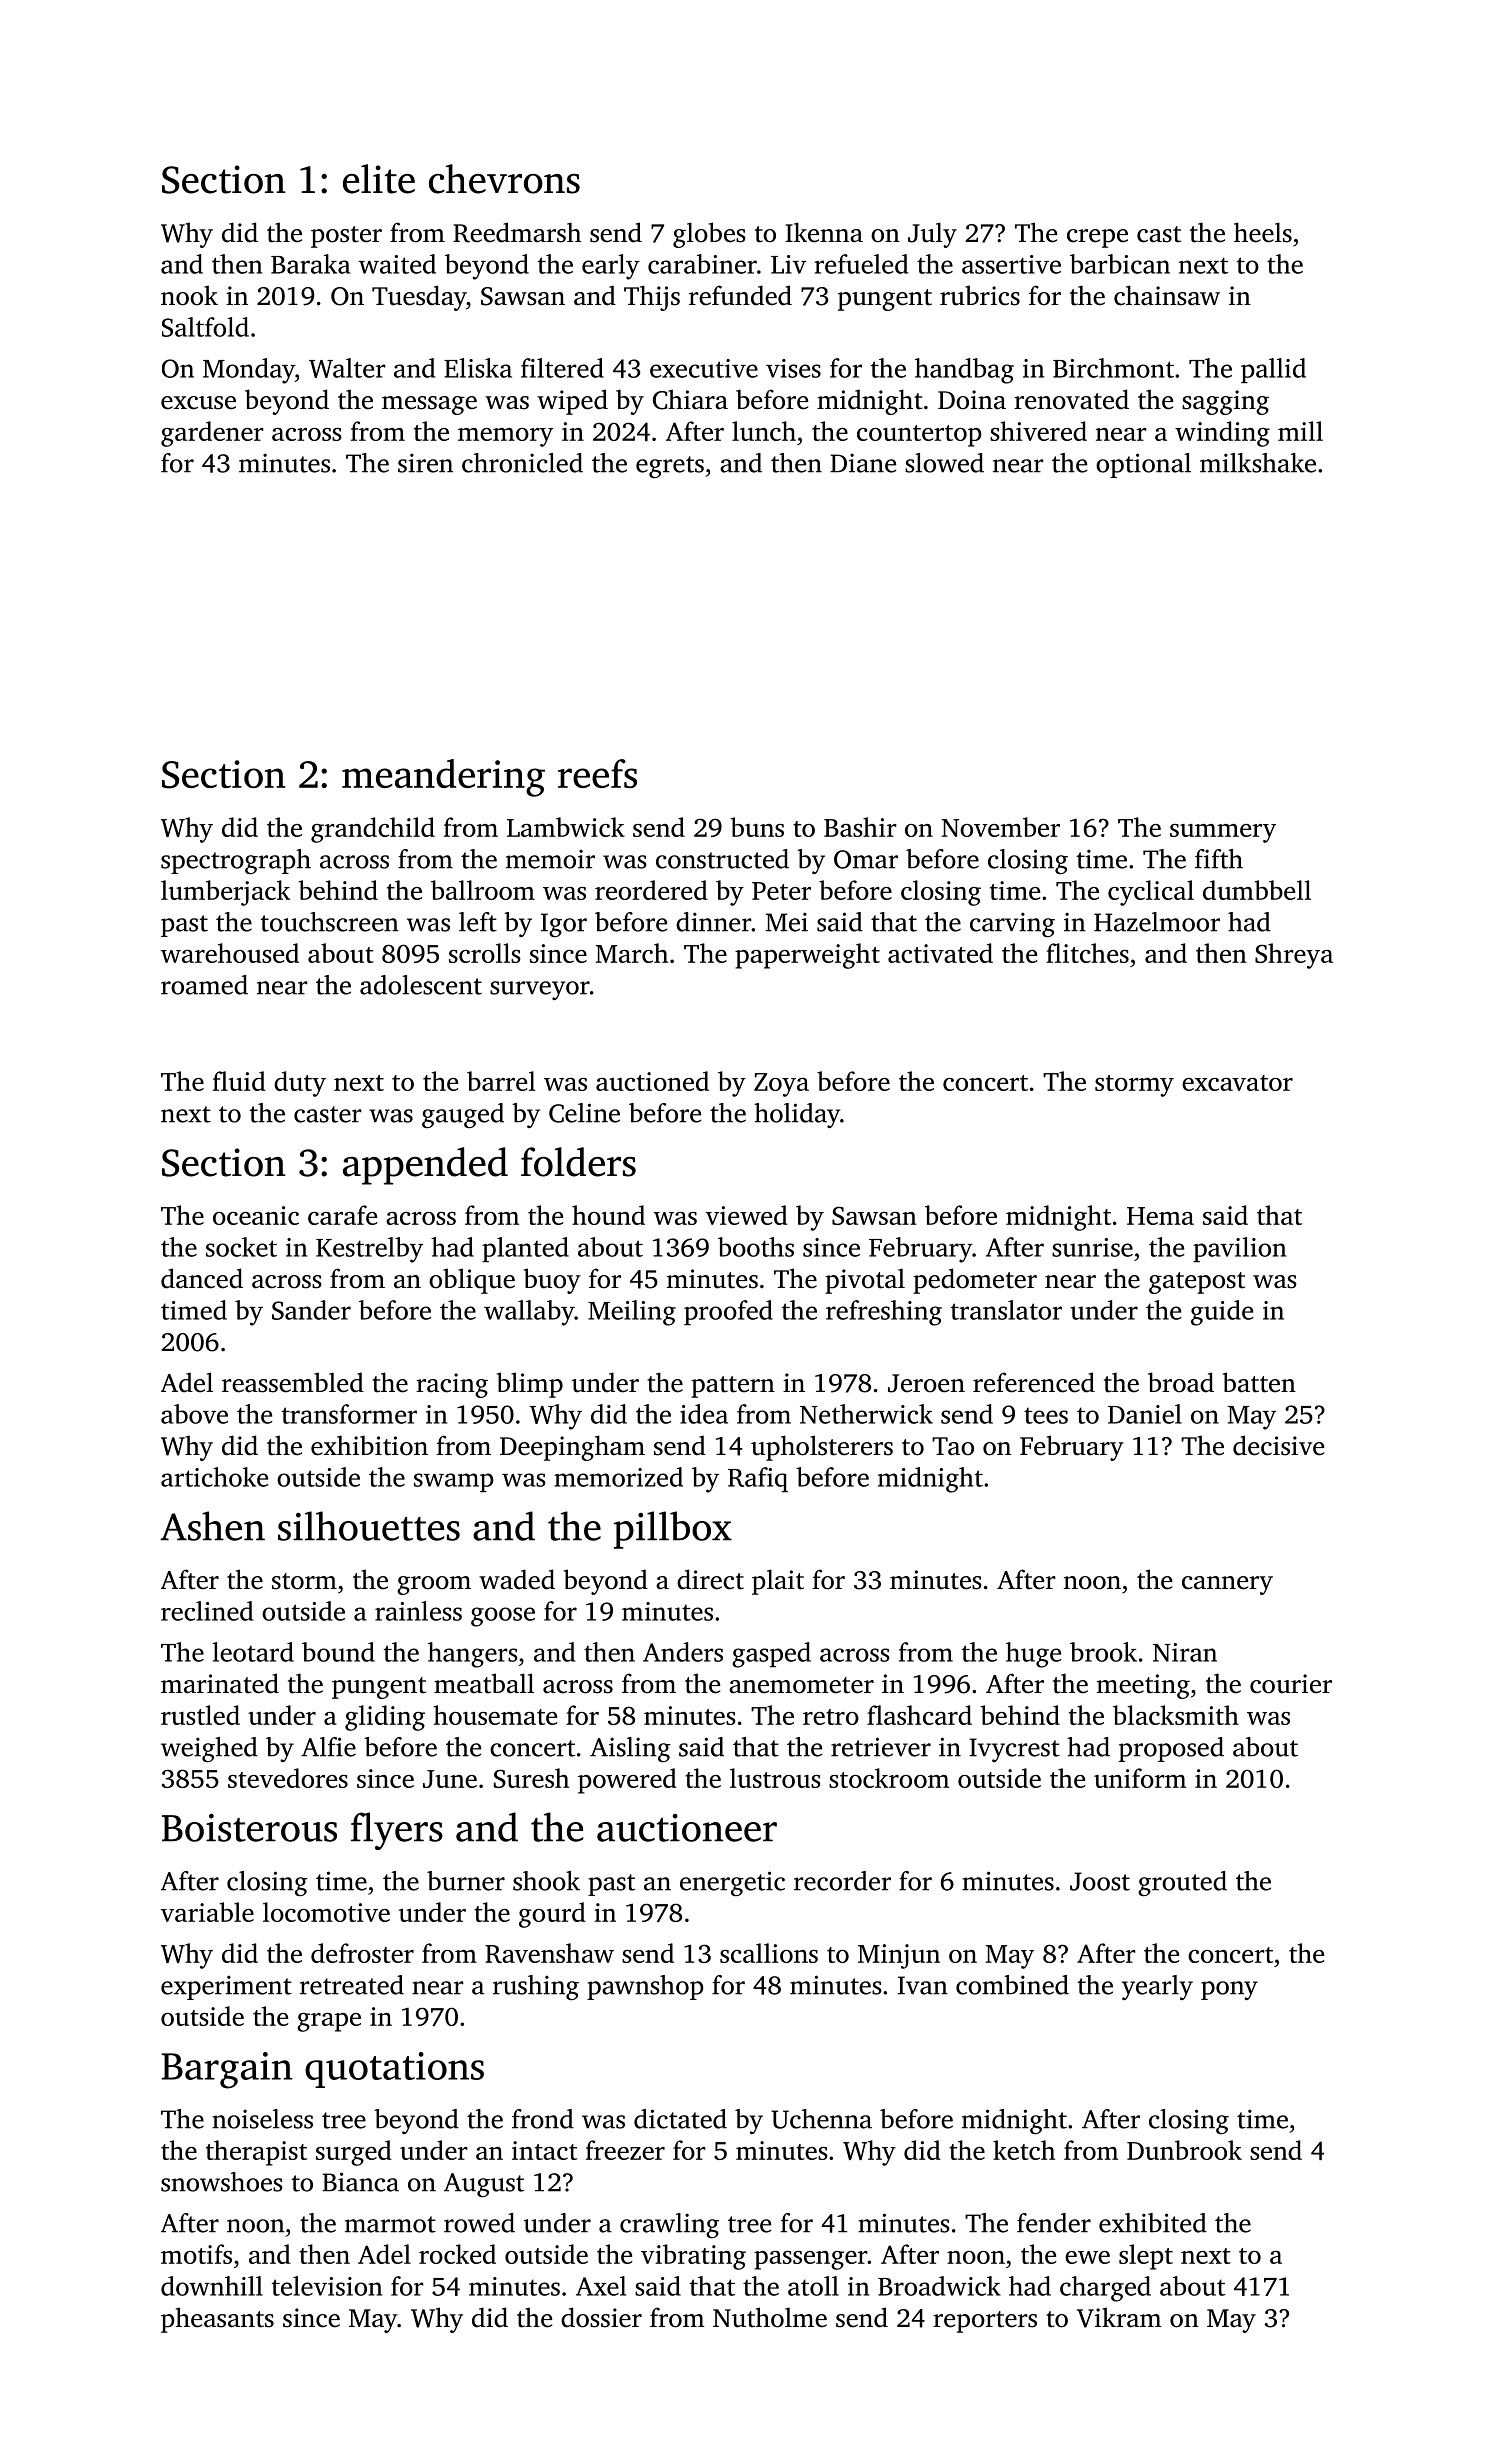 This page has width=1496, height=2464. What do you see at coordinates (327, 2286) in the page?
I see `television` at bounding box center [327, 2286].
